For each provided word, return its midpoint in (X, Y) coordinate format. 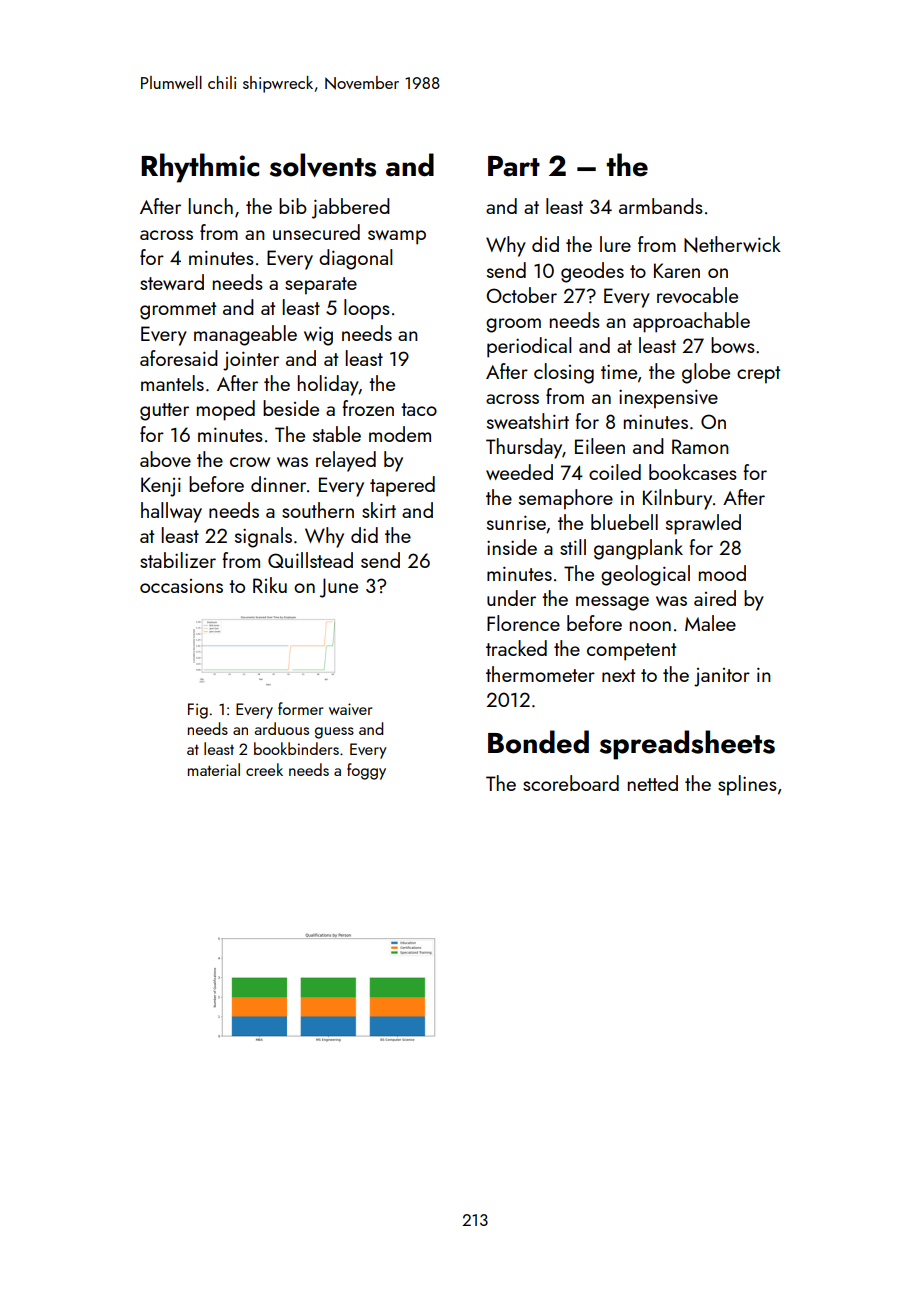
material (214, 769)
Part (514, 166)
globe (706, 373)
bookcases (693, 472)
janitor (722, 677)
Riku (270, 585)
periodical (529, 347)
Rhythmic (200, 168)
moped (226, 410)
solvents (323, 165)
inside (512, 547)
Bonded (538, 742)
